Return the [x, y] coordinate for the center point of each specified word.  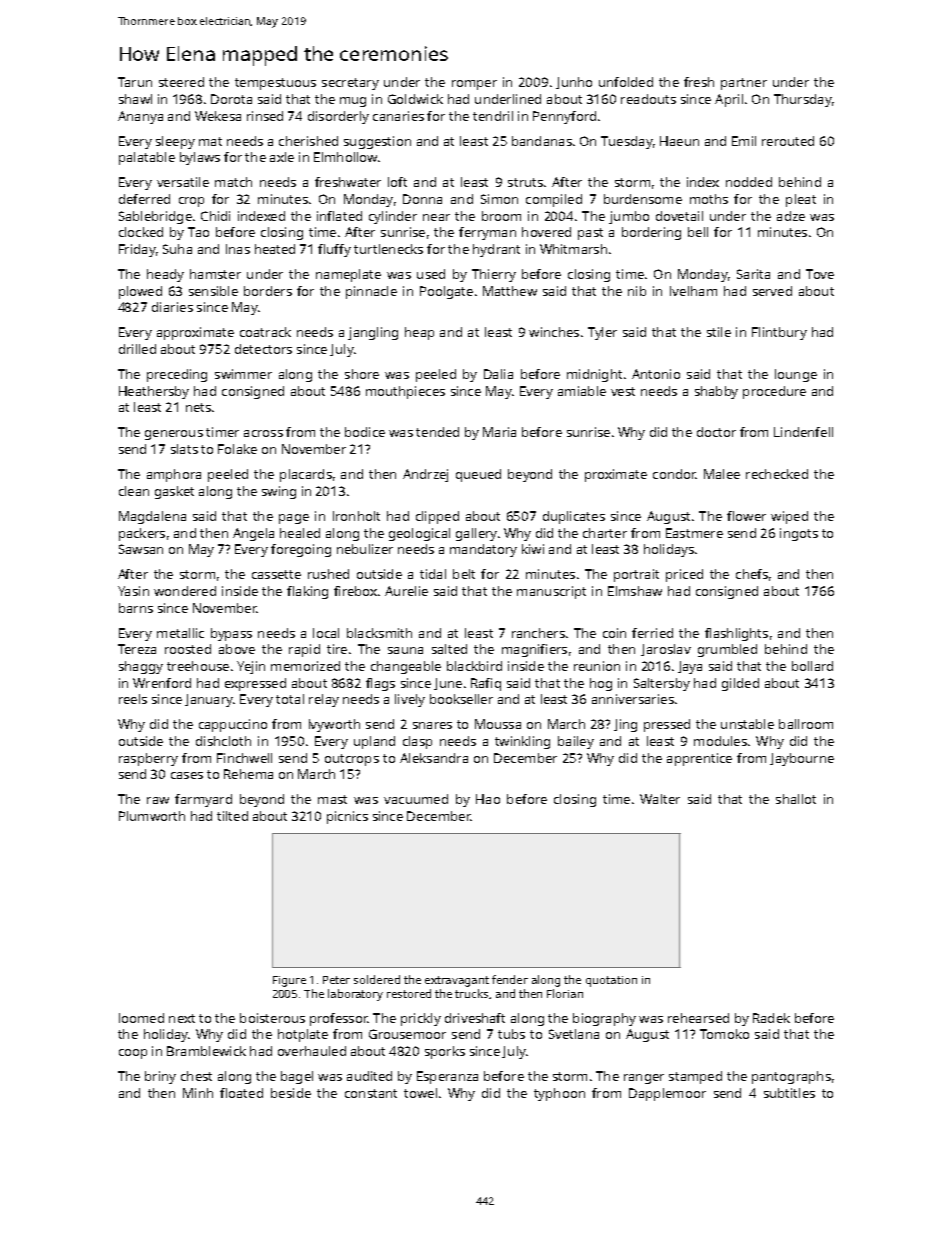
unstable [747, 724]
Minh [198, 1093]
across [263, 433]
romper [474, 85]
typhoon [559, 1094]
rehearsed [698, 1018]
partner [744, 84]
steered [181, 82]
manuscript [551, 592]
